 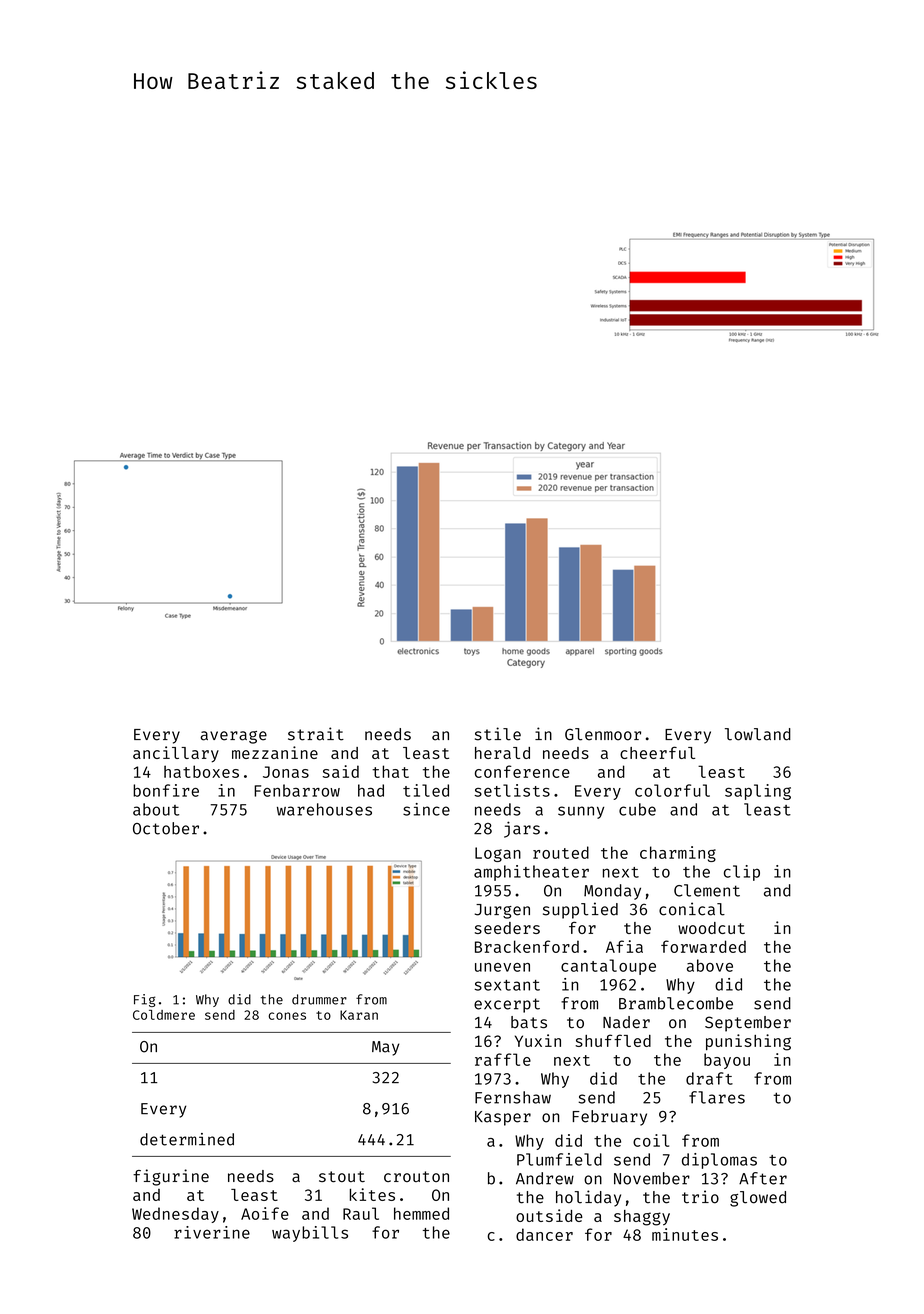 I want to click on Kasper, so click(x=503, y=1118).
